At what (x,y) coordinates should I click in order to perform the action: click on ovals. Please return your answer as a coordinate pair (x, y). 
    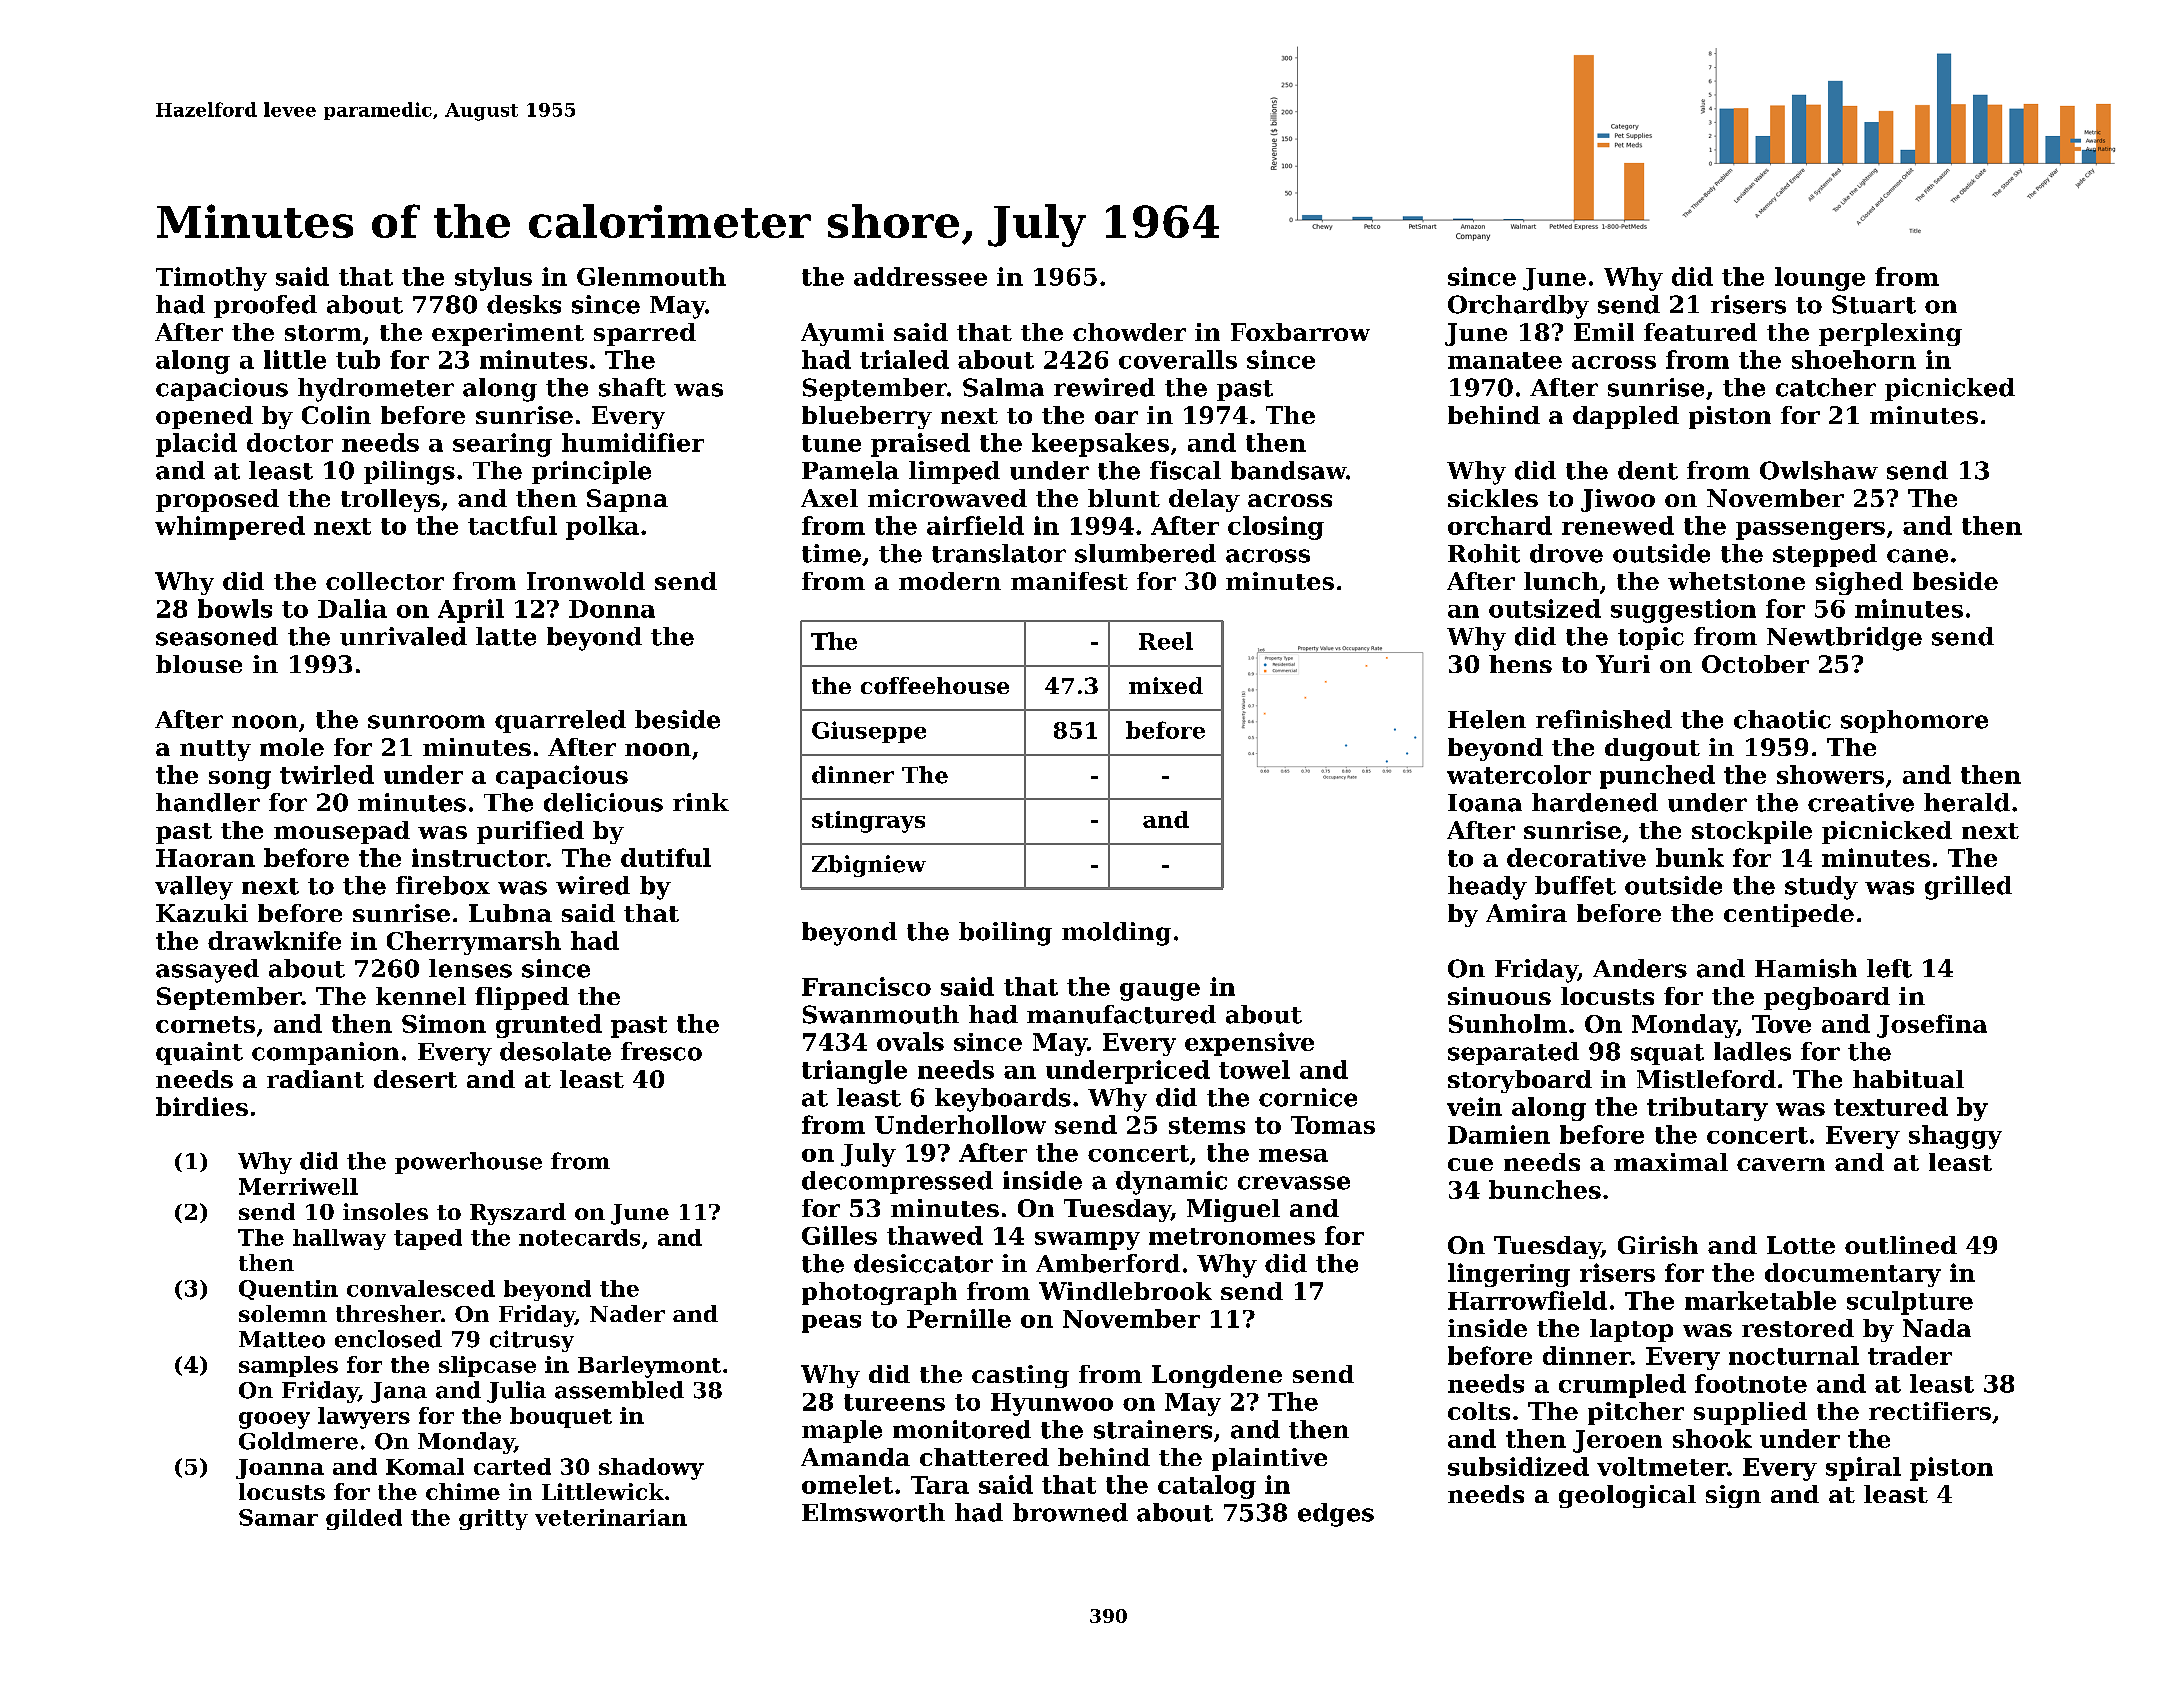
    Looking at the image, I should click on (910, 1041).
